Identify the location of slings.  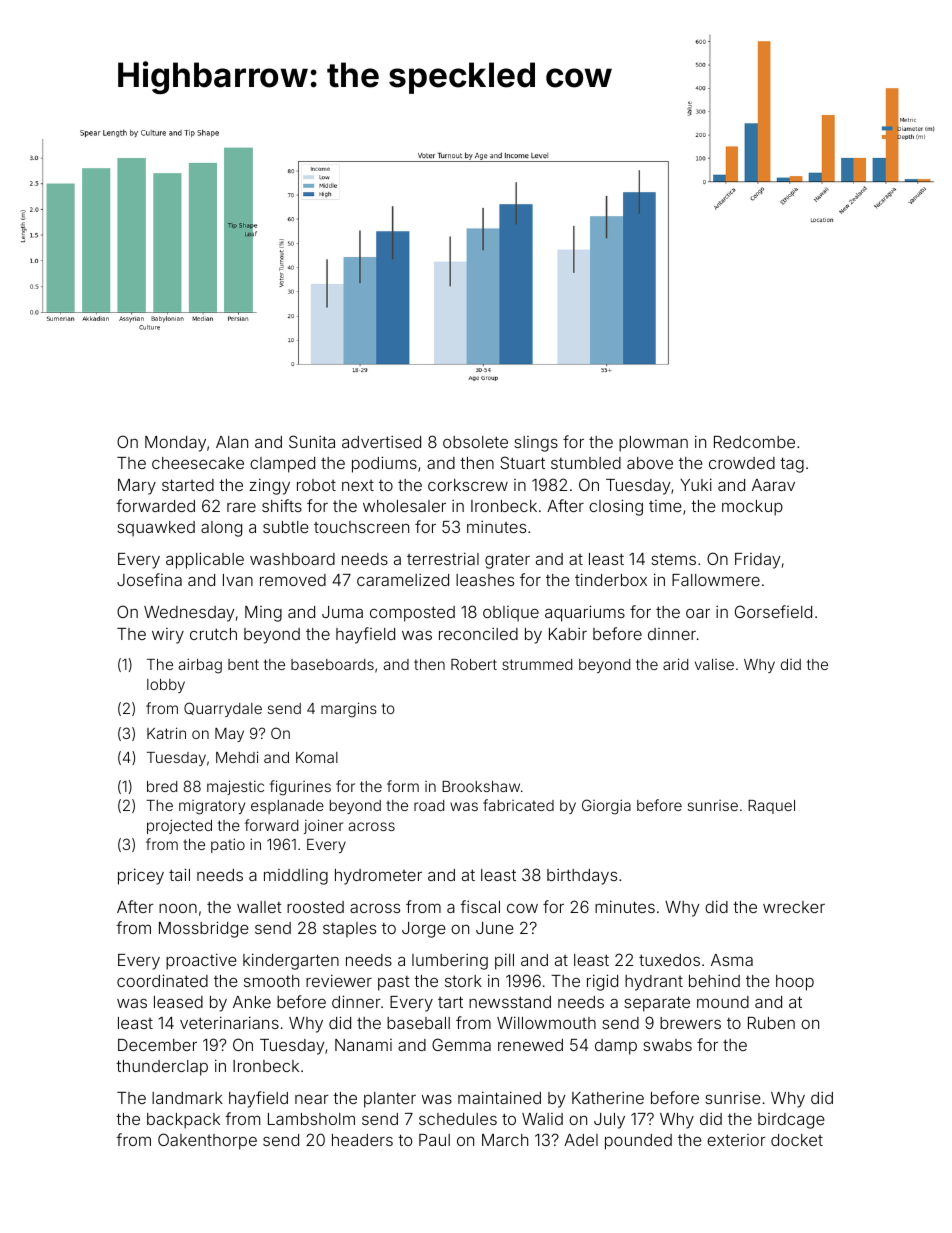
(536, 444).
